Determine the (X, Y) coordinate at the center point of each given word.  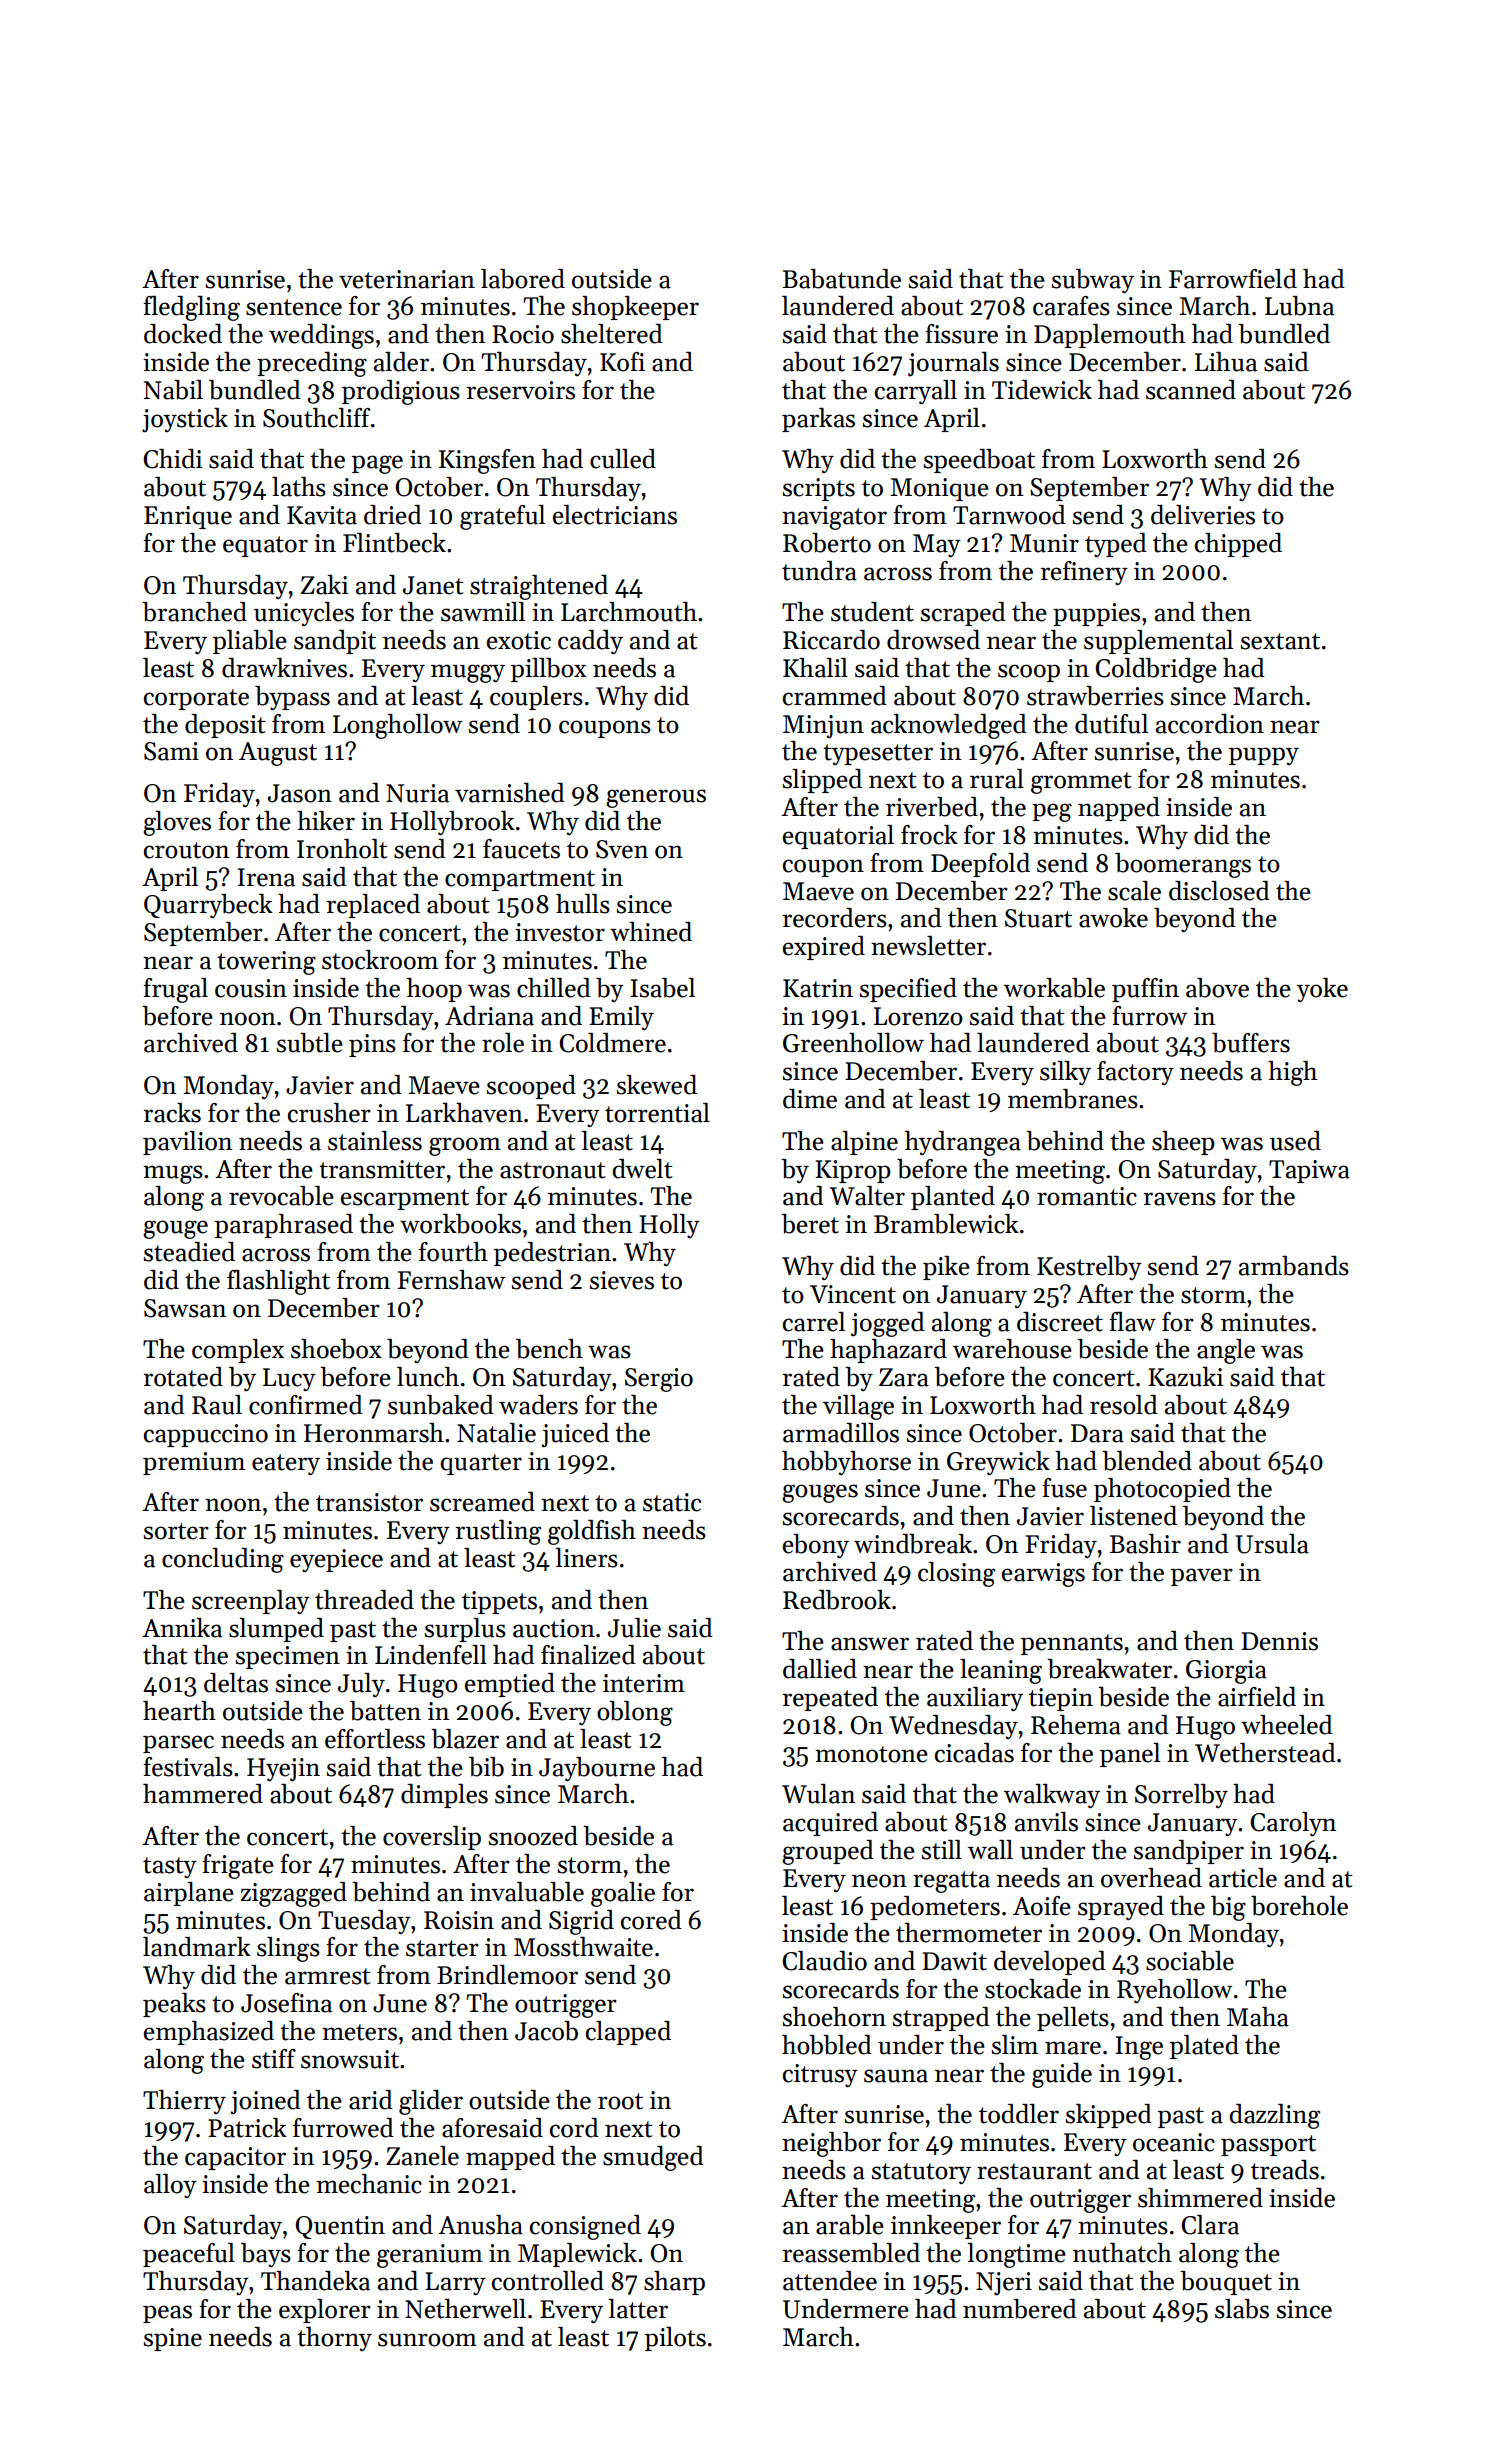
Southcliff (316, 418)
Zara (904, 1377)
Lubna (1299, 306)
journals (953, 364)
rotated (183, 1377)
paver (1202, 1577)
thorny (334, 2339)
